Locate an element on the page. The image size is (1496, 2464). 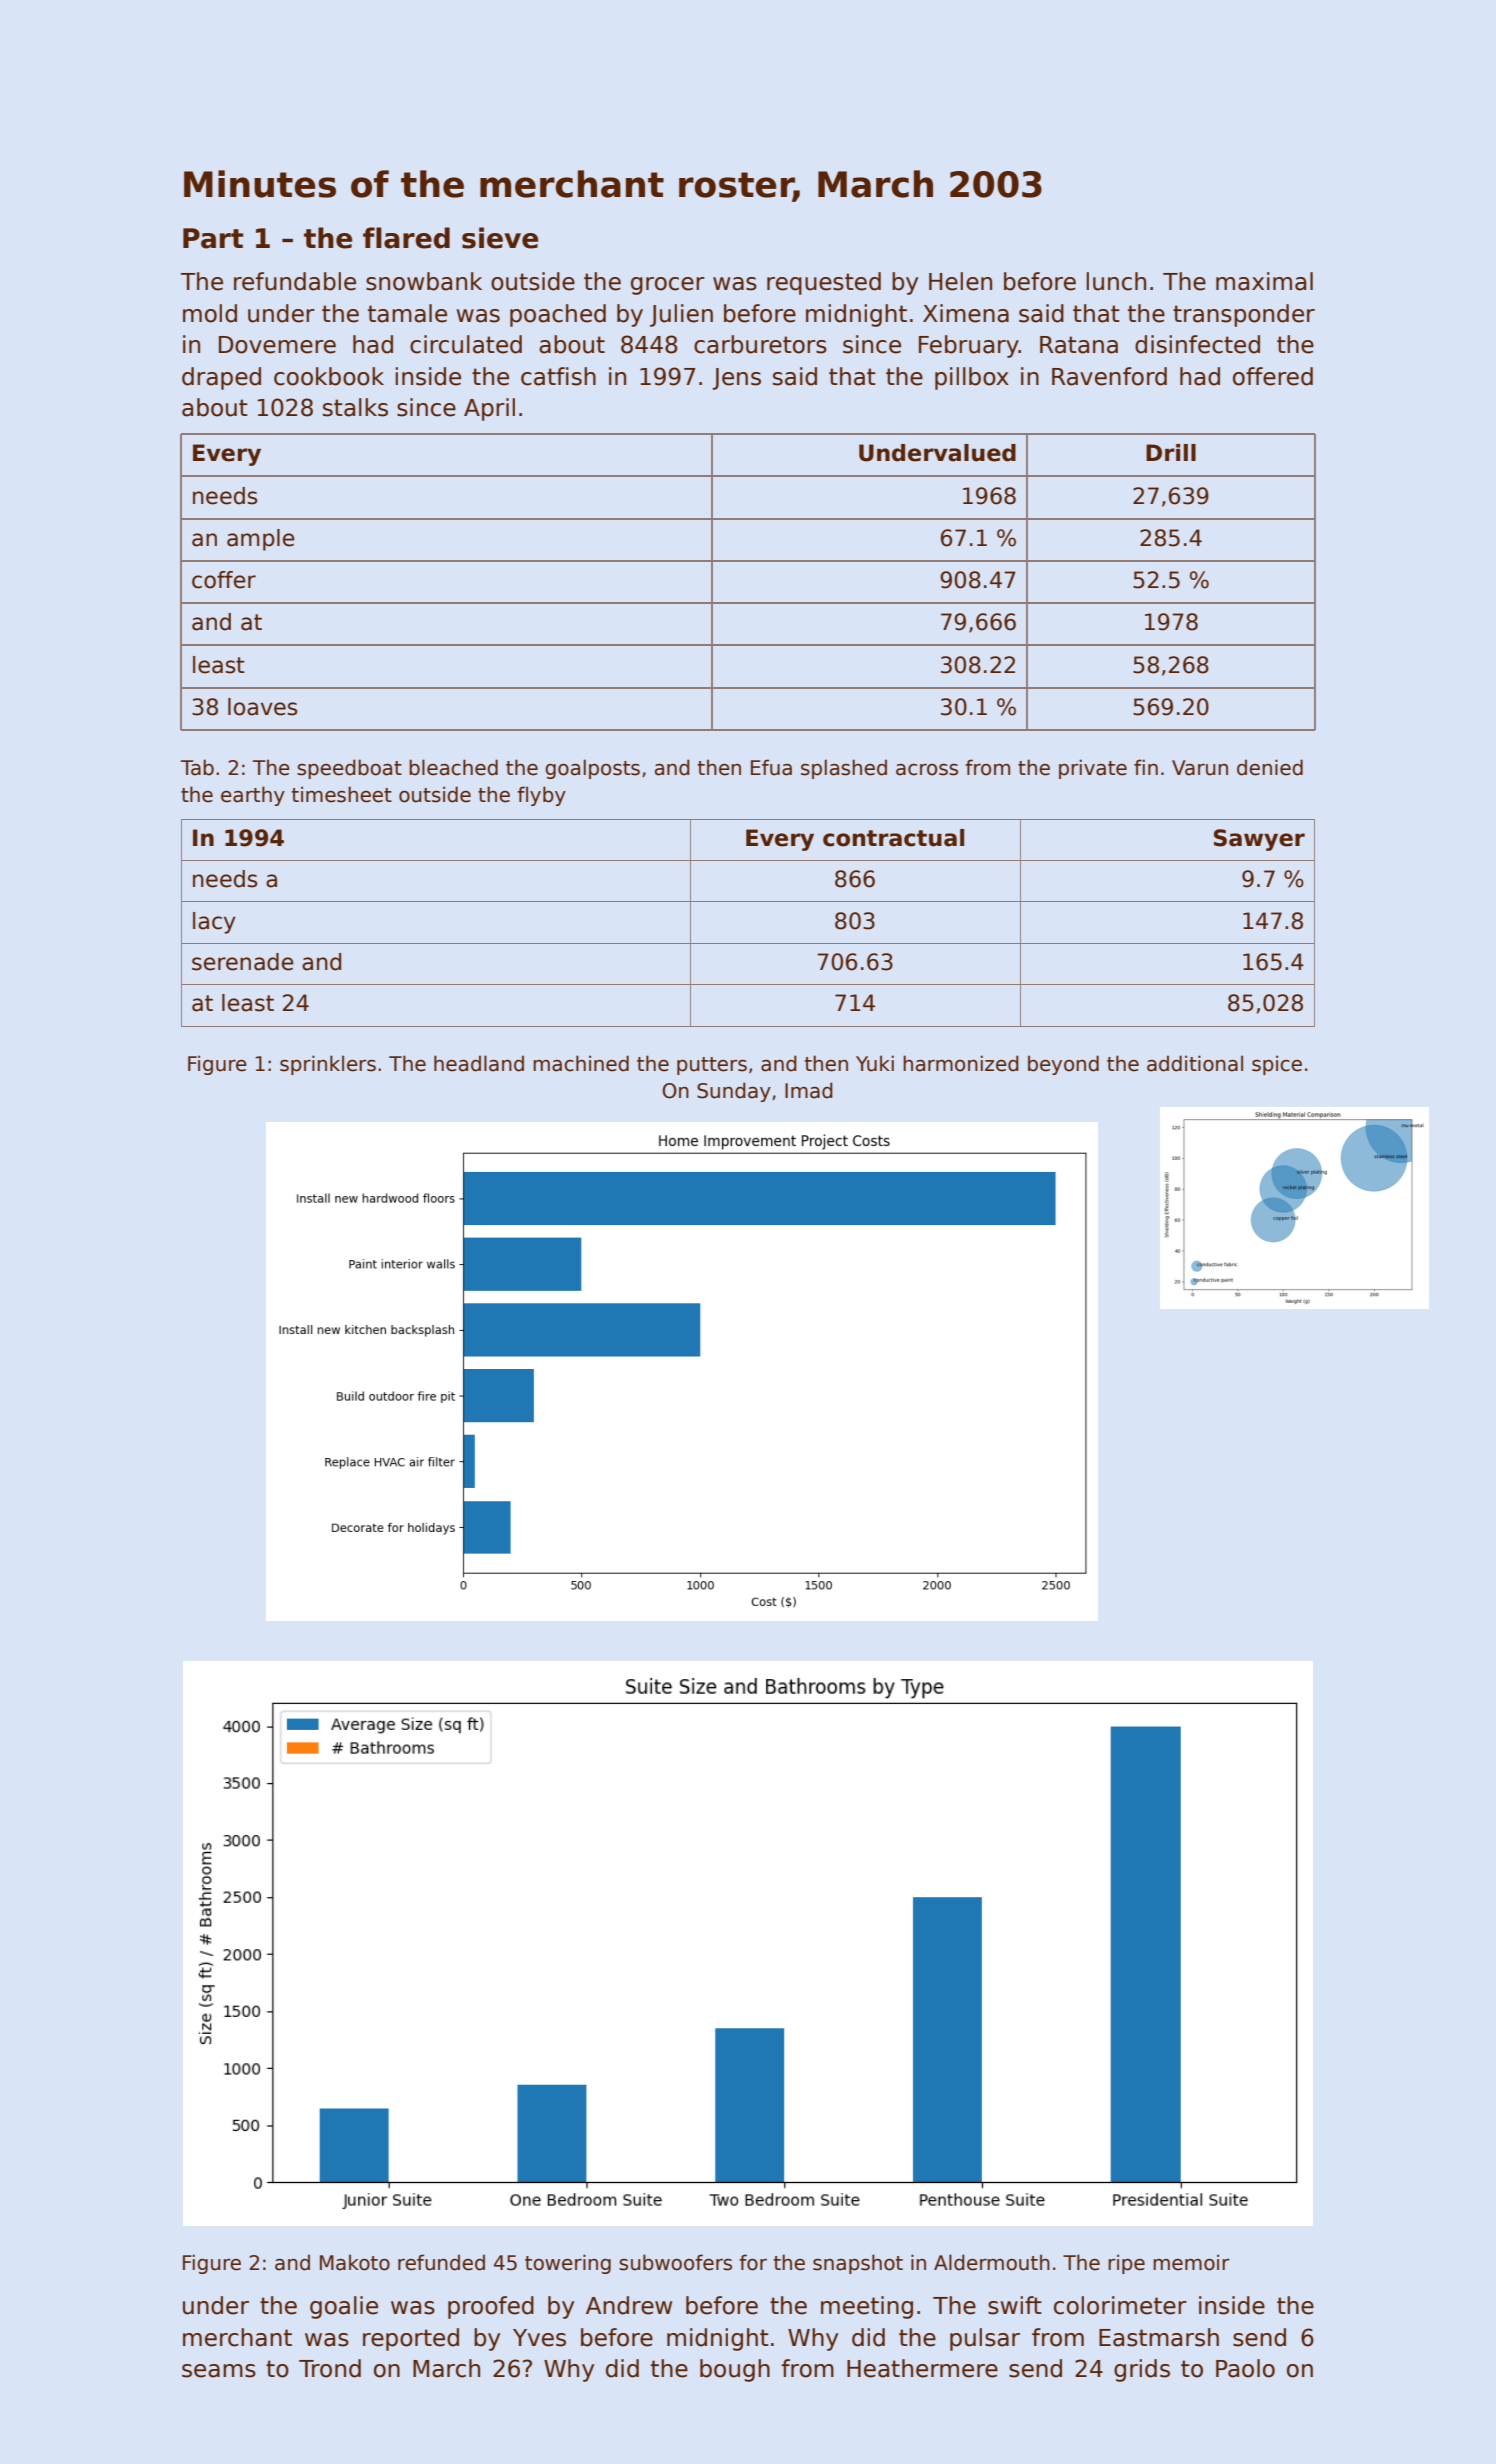
Jens is located at coordinates (736, 379).
